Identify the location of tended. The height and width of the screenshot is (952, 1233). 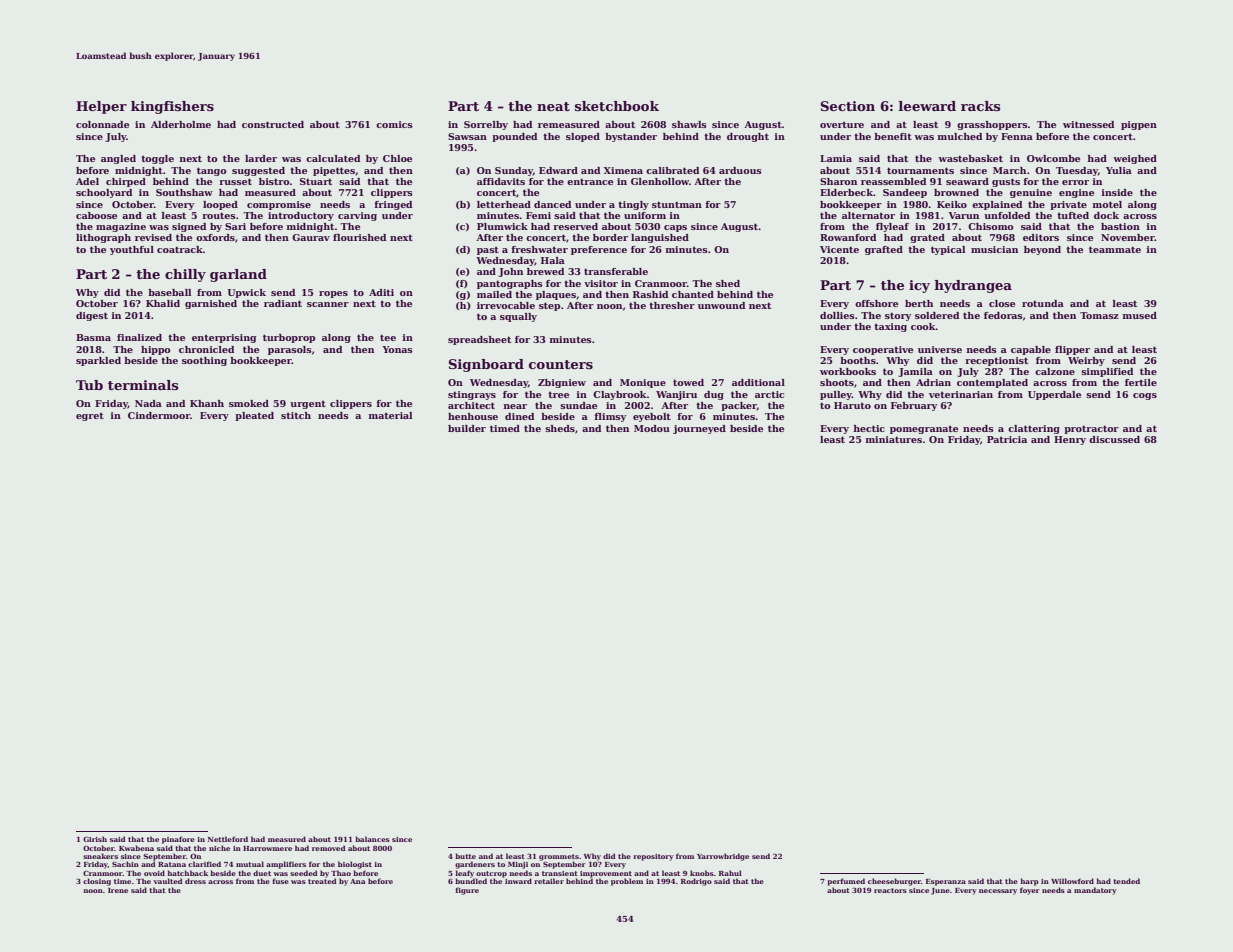
(1126, 881).
